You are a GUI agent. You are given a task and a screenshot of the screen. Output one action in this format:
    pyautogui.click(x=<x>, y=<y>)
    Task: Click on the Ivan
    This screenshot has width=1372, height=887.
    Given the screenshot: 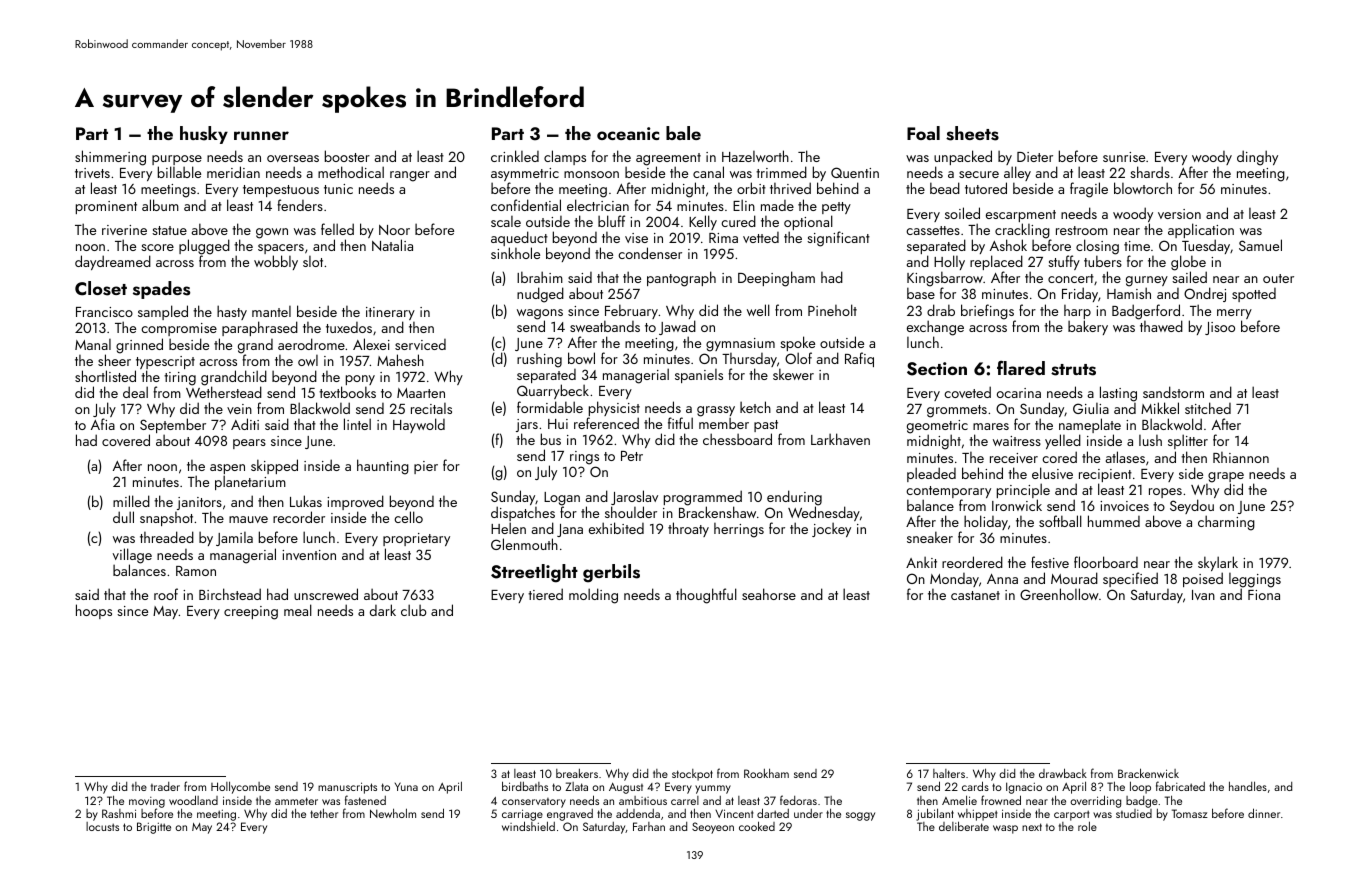 What is the action you would take?
    pyautogui.click(x=1203, y=595)
